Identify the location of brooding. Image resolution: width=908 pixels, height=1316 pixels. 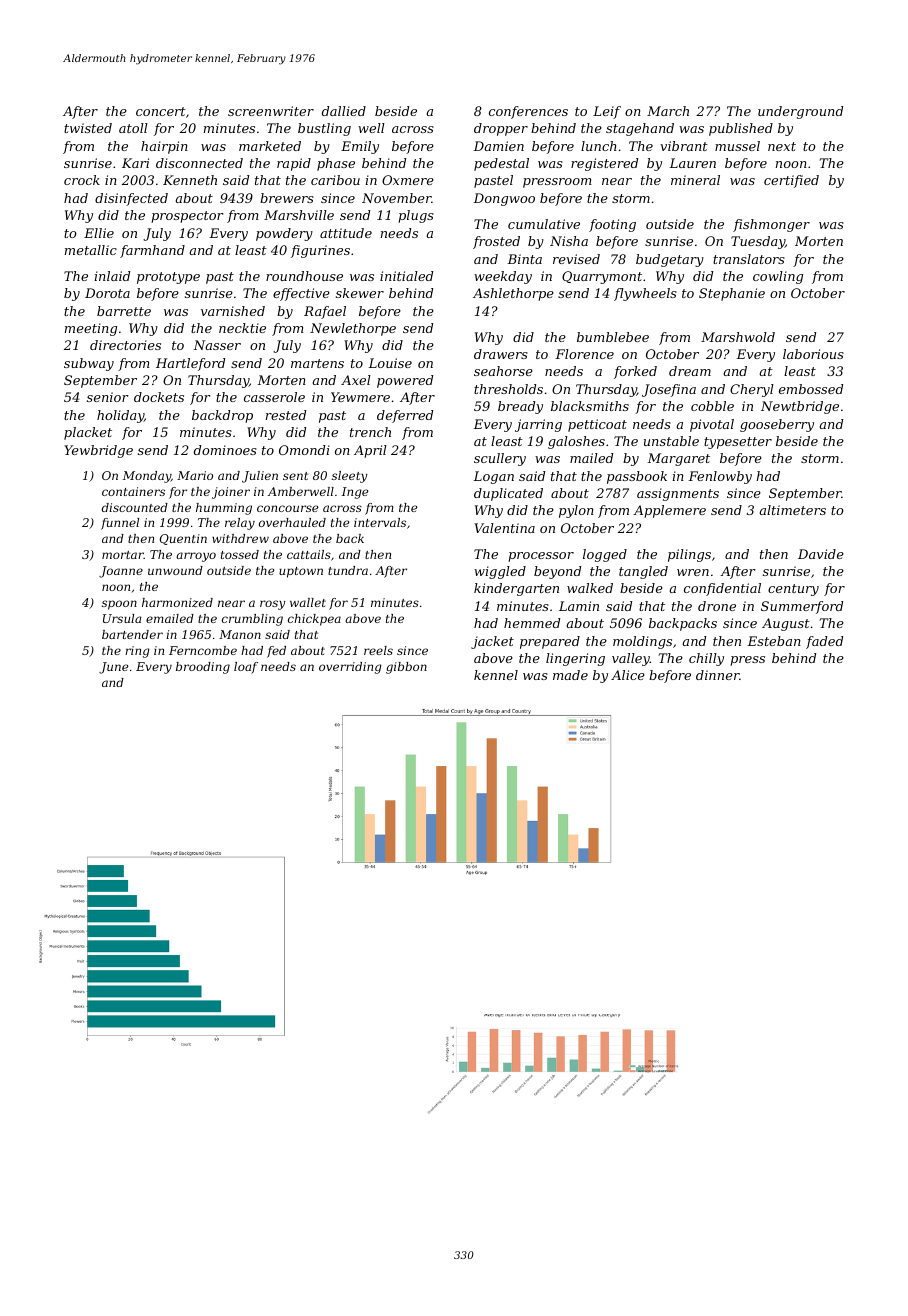
(203, 668).
